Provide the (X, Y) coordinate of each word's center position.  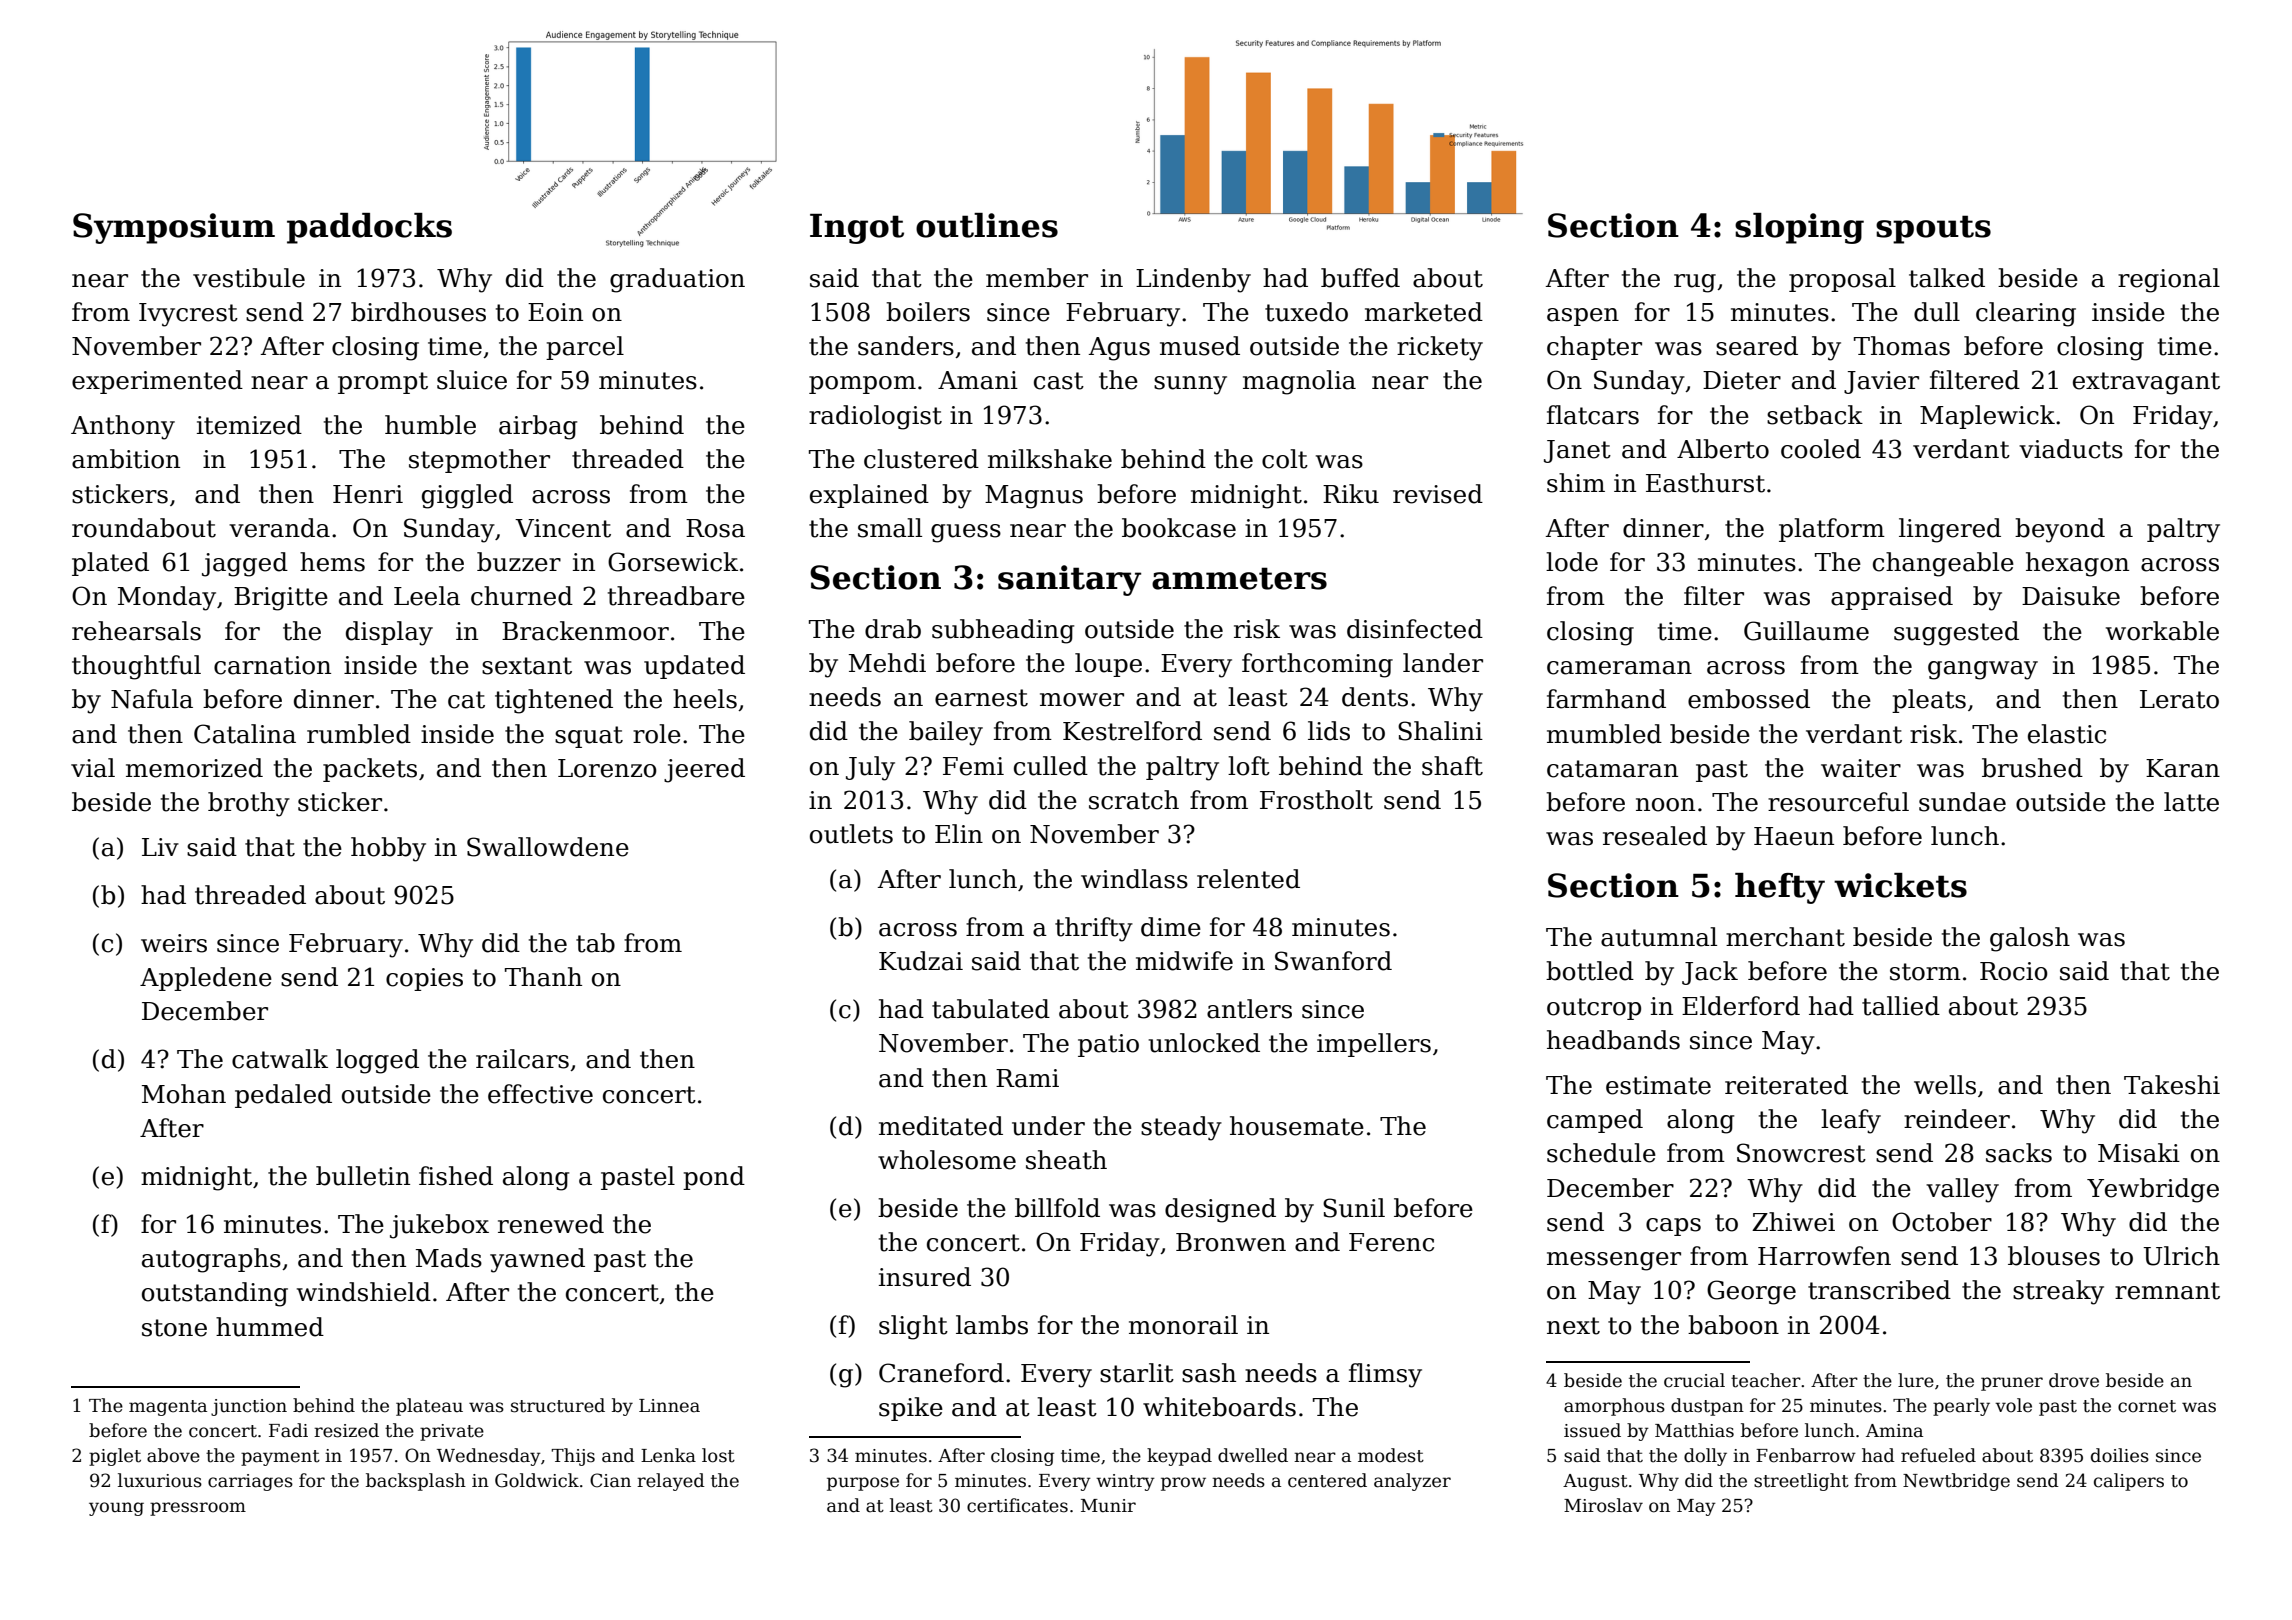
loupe (1108, 665)
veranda (279, 528)
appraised (1892, 598)
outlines (987, 225)
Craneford (941, 1373)
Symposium (174, 228)
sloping (1799, 228)
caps (1673, 1227)
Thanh (543, 977)
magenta (168, 1408)
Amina (1894, 1431)
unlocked (1204, 1043)
